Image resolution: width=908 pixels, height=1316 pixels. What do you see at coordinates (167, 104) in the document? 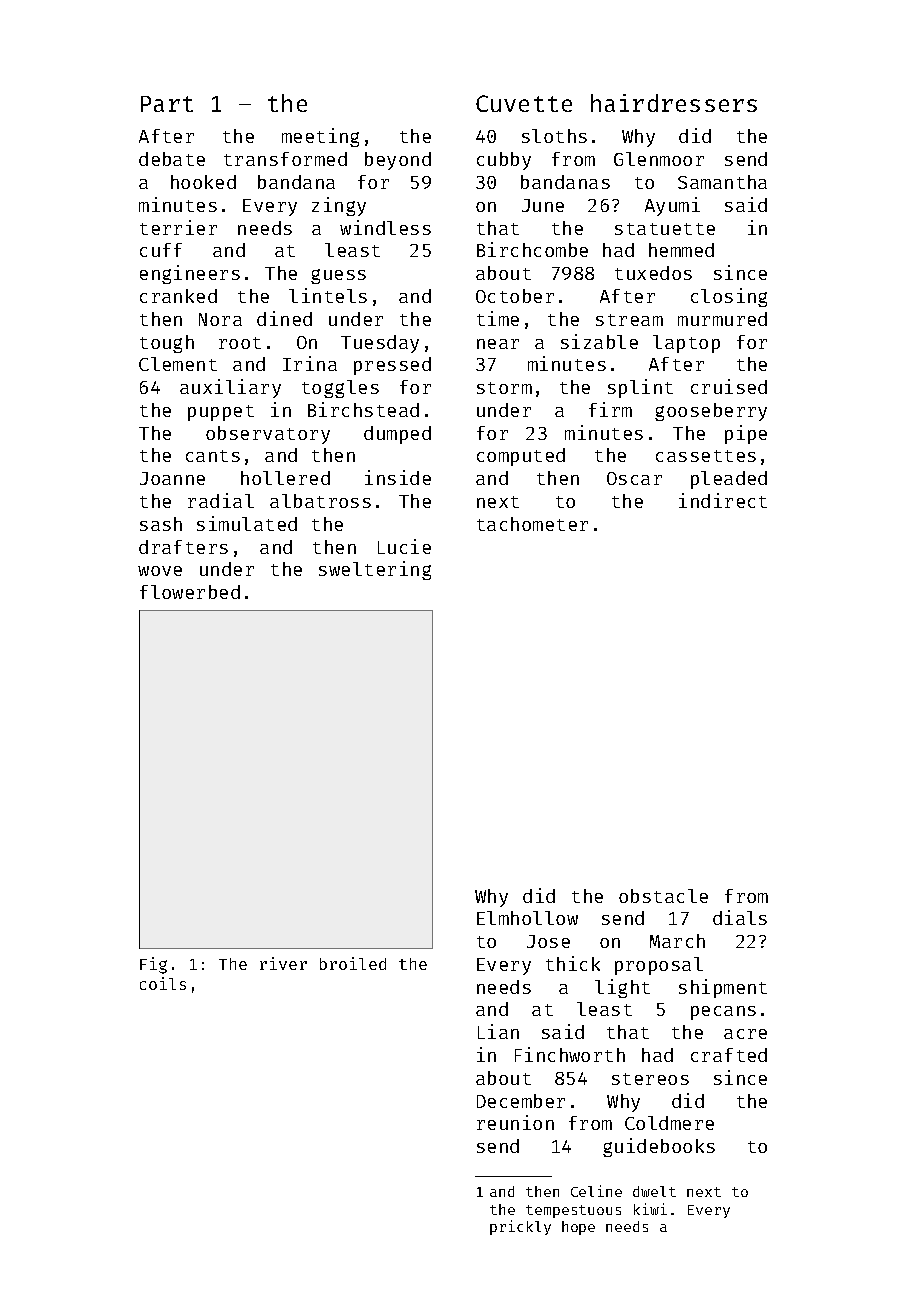
I see `Part` at bounding box center [167, 104].
